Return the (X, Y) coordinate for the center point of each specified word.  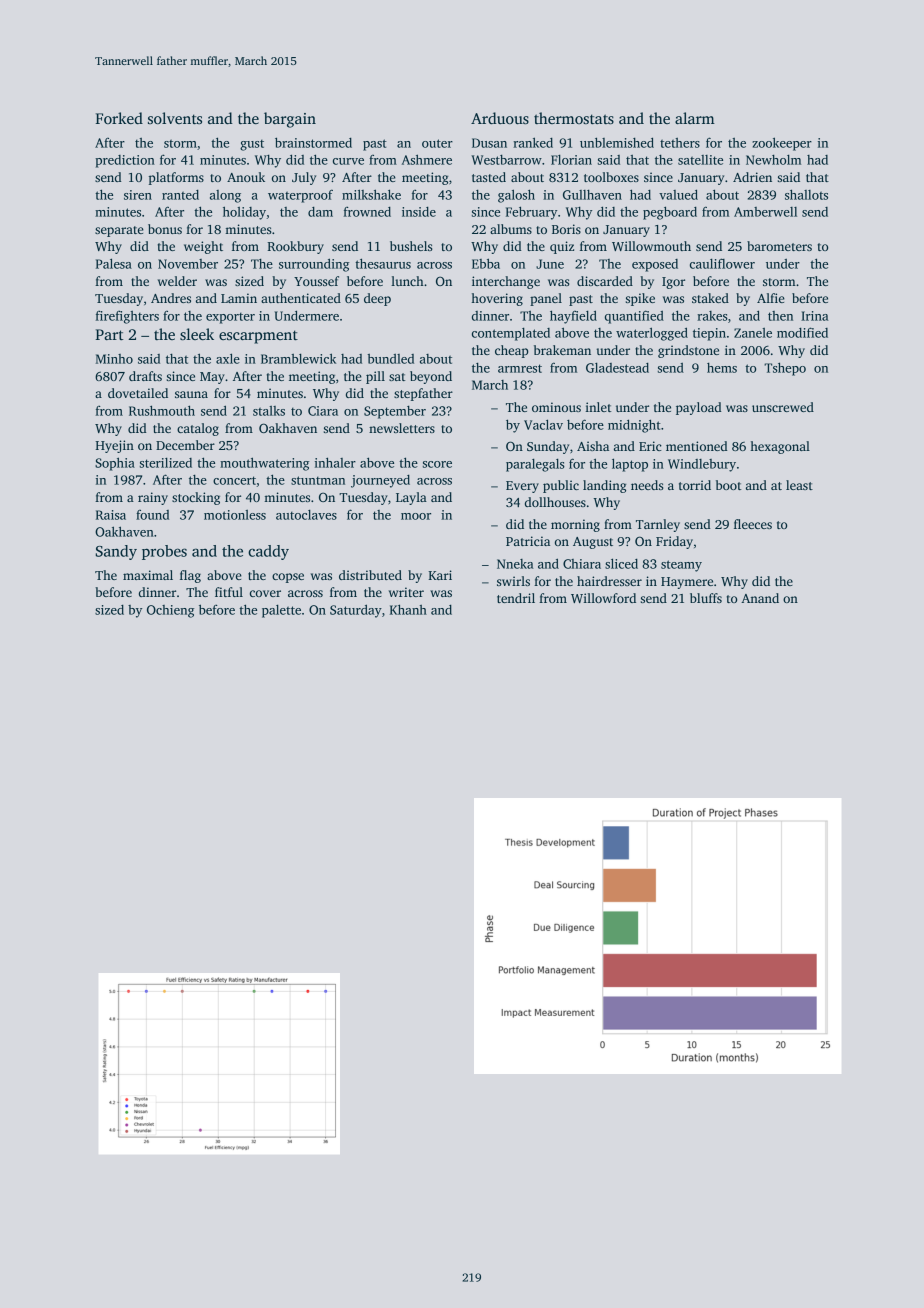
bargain (290, 120)
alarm (695, 118)
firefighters (127, 317)
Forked (119, 118)
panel (546, 299)
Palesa (114, 263)
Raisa (111, 515)
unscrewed (783, 407)
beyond (431, 377)
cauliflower (722, 263)
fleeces (753, 524)
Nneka (515, 564)
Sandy (116, 552)
